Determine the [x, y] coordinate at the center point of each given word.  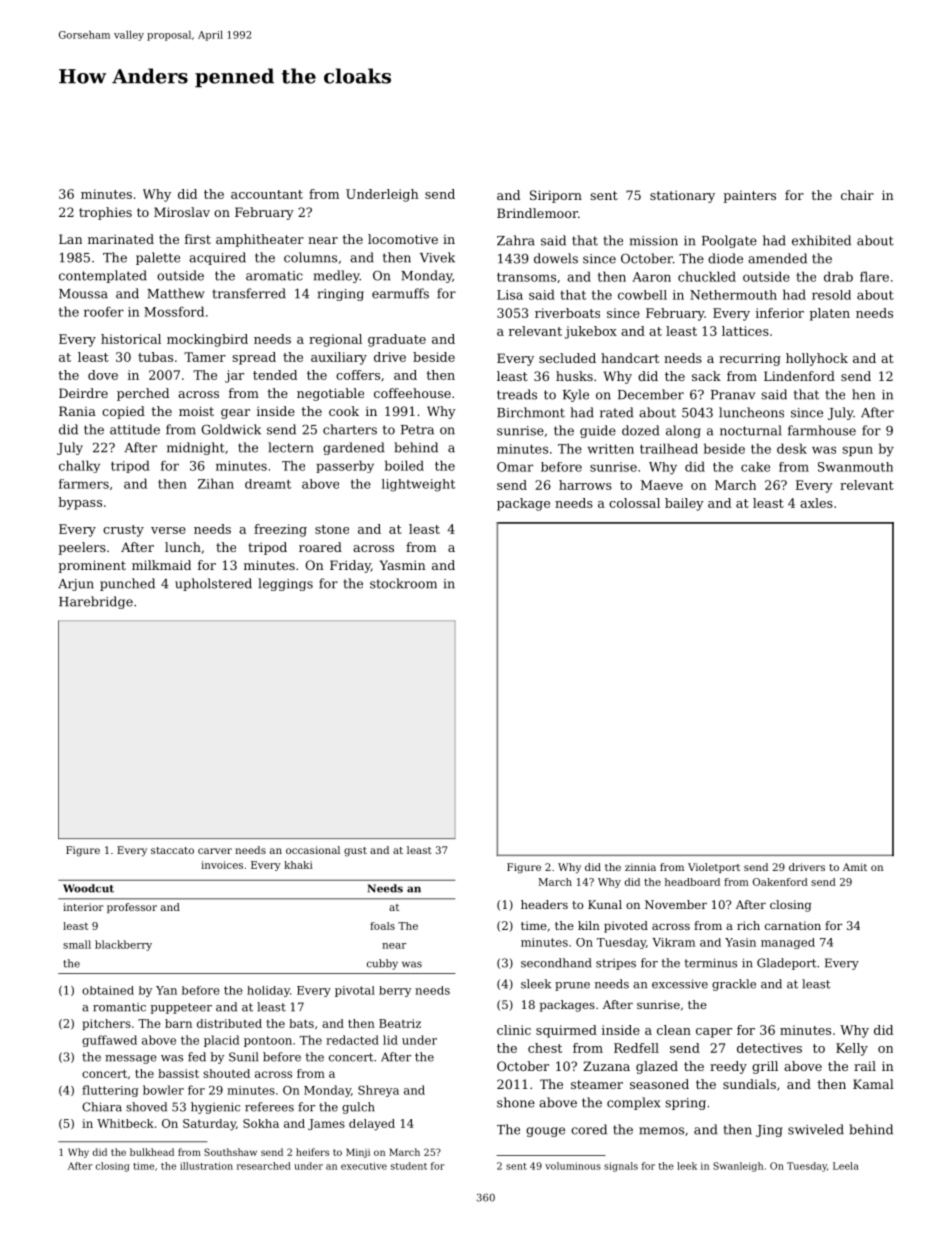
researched [264, 1166]
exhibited [821, 240]
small [77, 944]
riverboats [567, 313]
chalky [79, 466]
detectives [769, 1048]
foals [382, 926]
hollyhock [817, 359]
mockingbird [207, 340]
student [409, 1166]
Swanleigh [738, 1167]
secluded [567, 358]
